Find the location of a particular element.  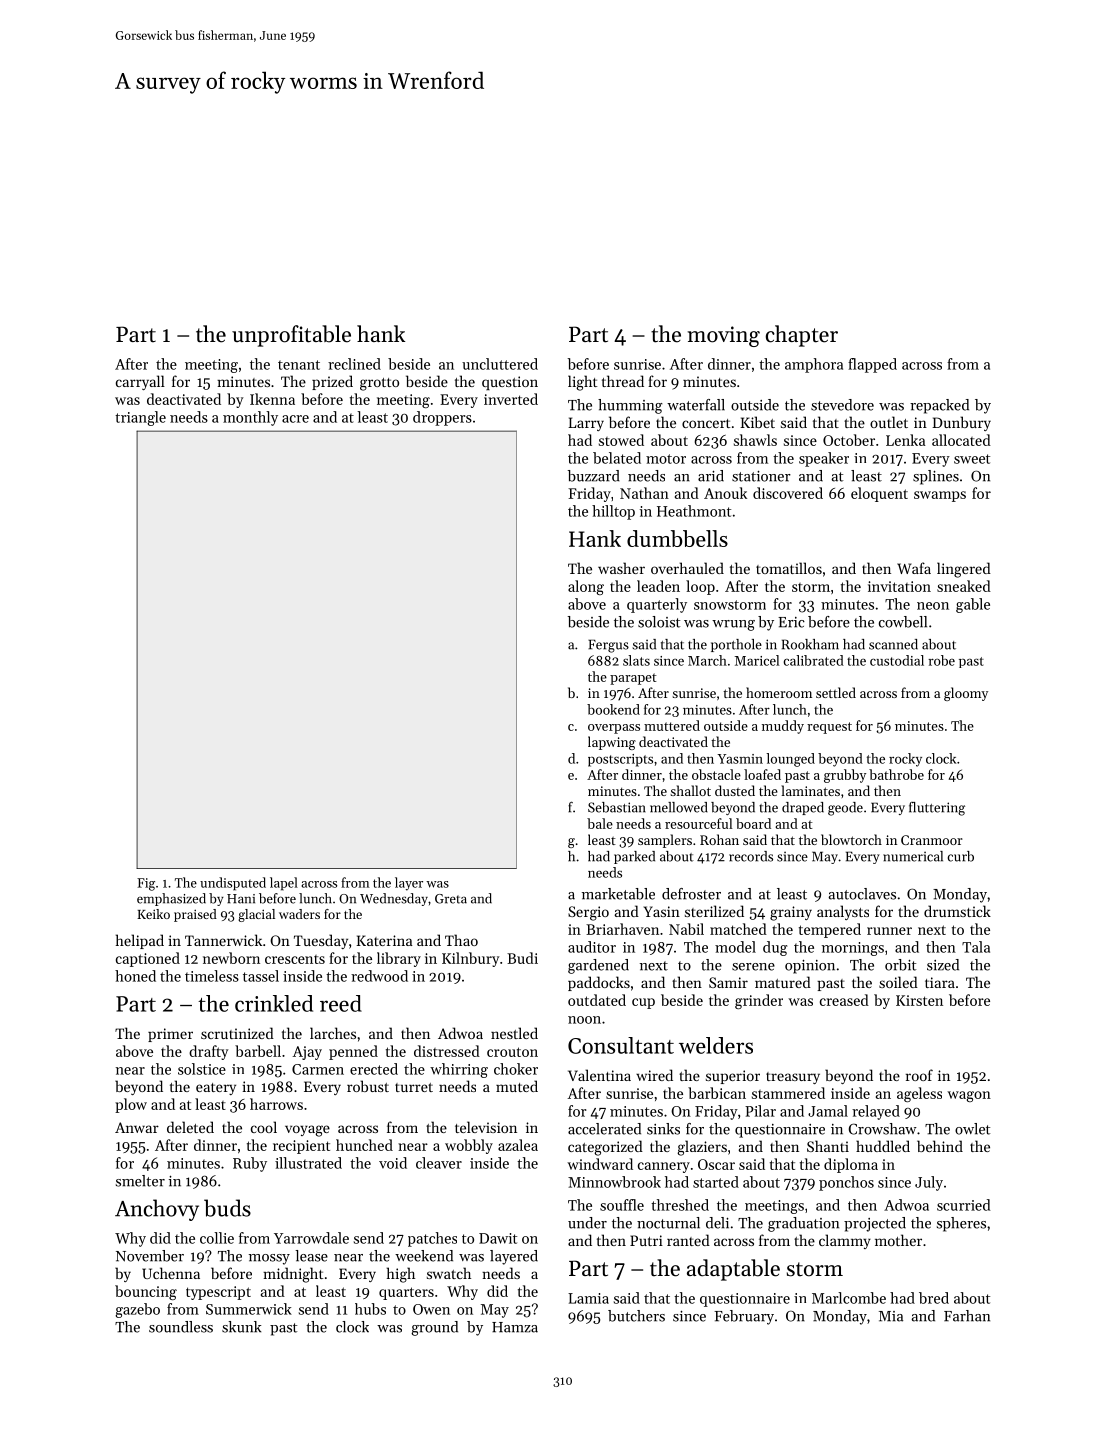

Sebastian is located at coordinates (617, 807).
